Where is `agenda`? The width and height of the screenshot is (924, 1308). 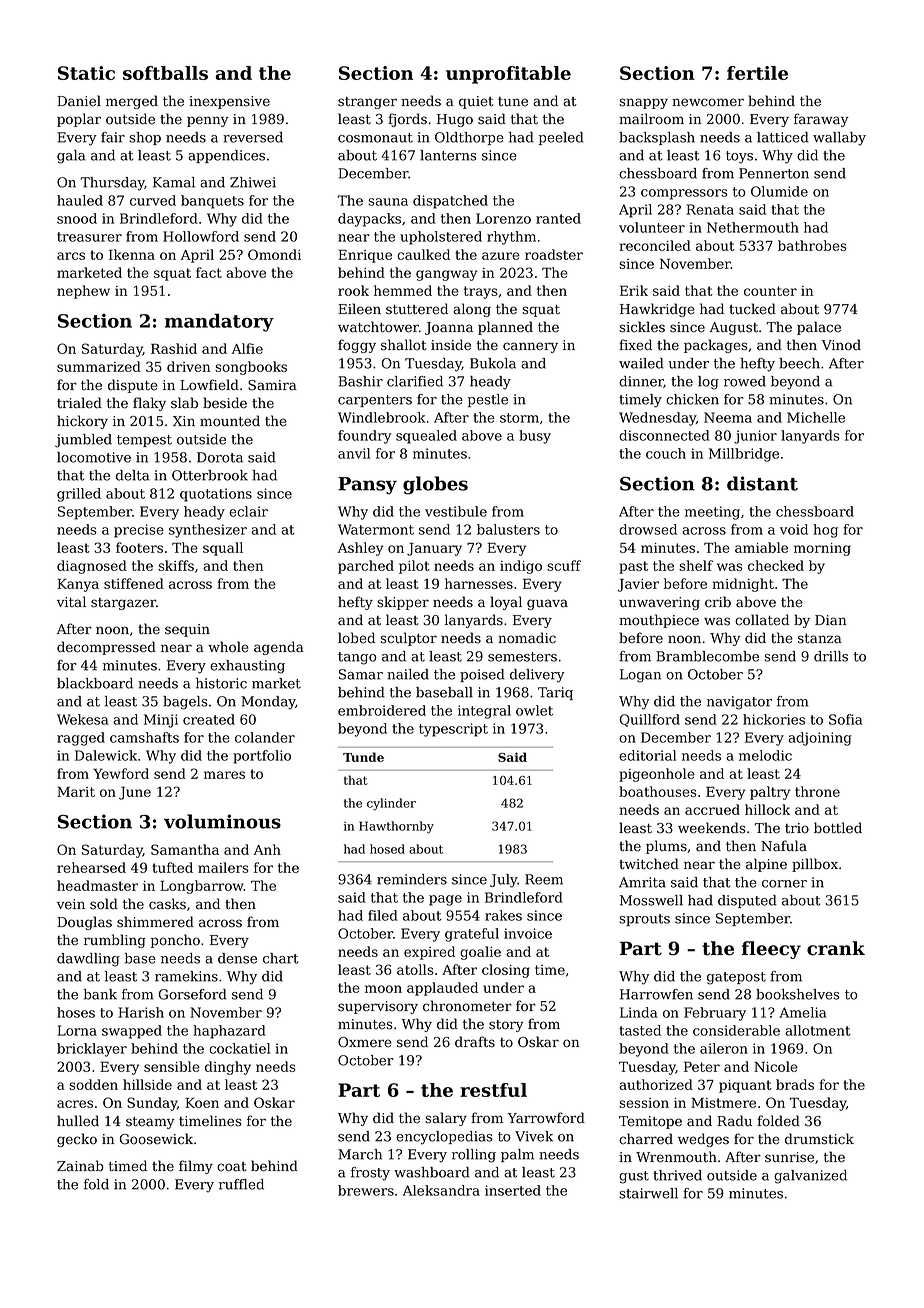 agenda is located at coordinates (279, 648).
